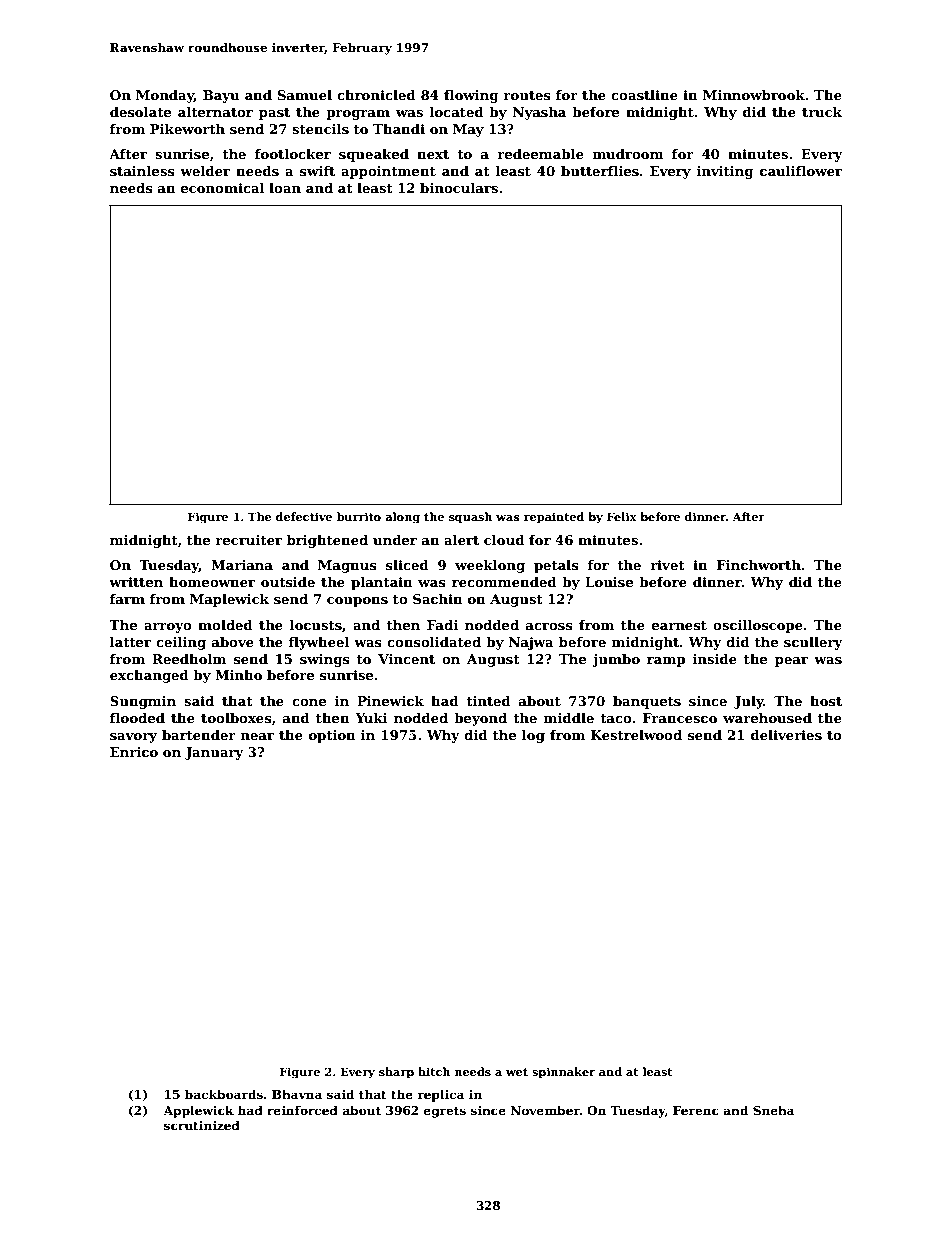 The width and height of the screenshot is (952, 1233). Describe the element at coordinates (388, 172) in the screenshot. I see `appointment` at that location.
